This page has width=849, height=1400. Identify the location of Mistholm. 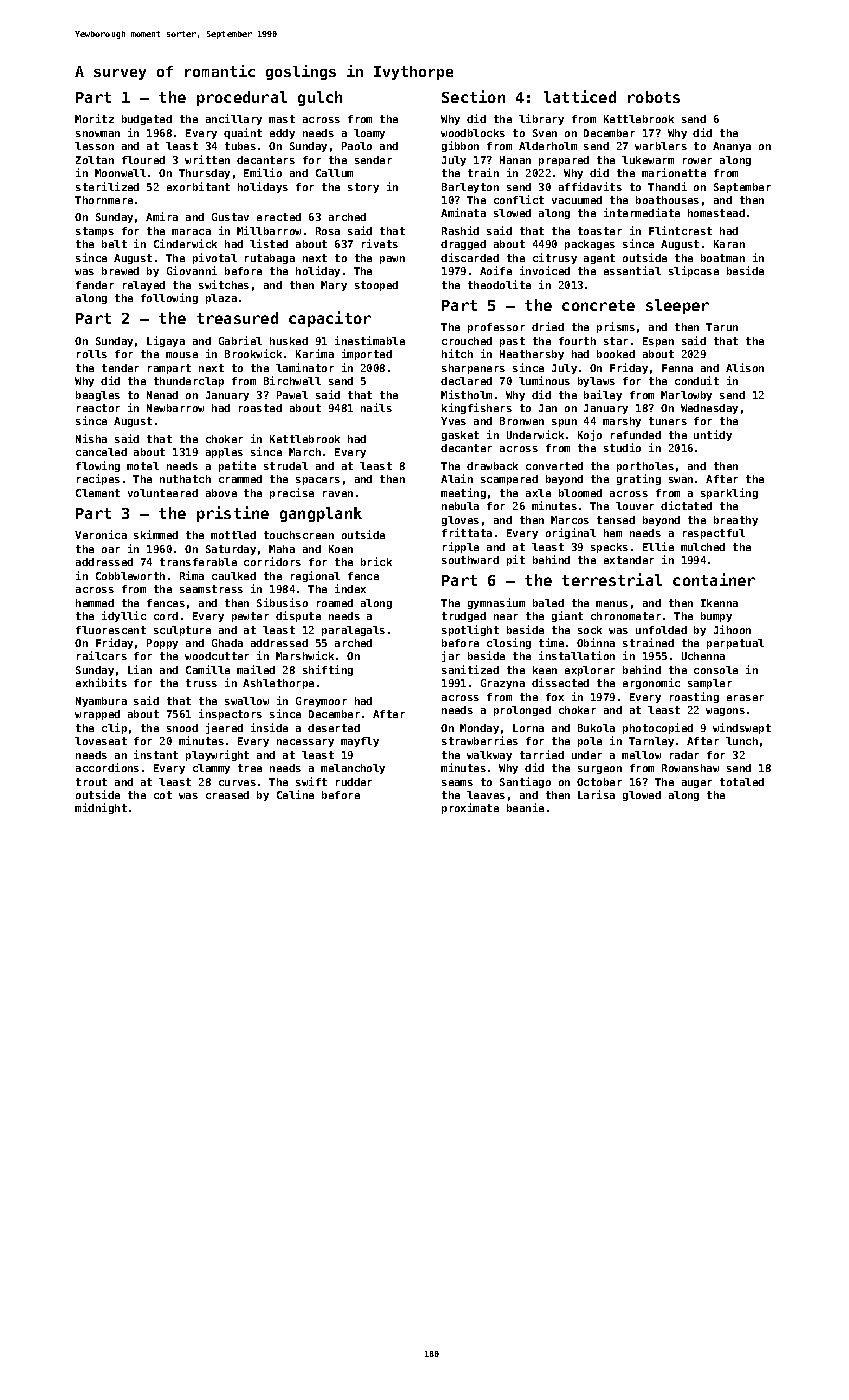
(466, 394).
